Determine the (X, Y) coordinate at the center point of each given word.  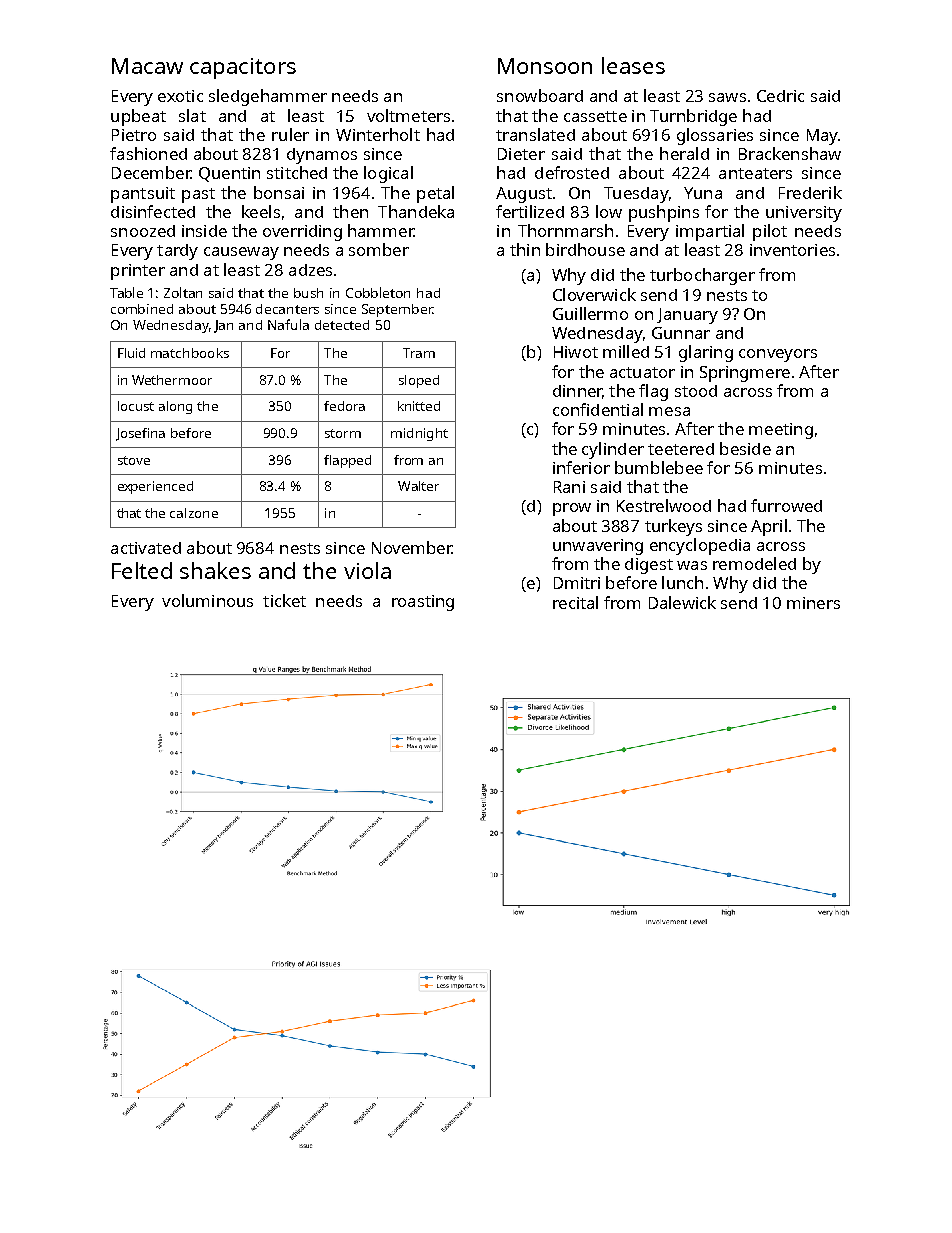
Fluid (131, 353)
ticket (284, 600)
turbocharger (702, 276)
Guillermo (590, 313)
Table (126, 292)
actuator (642, 372)
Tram (419, 353)
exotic (180, 96)
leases (633, 65)
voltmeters (408, 115)
